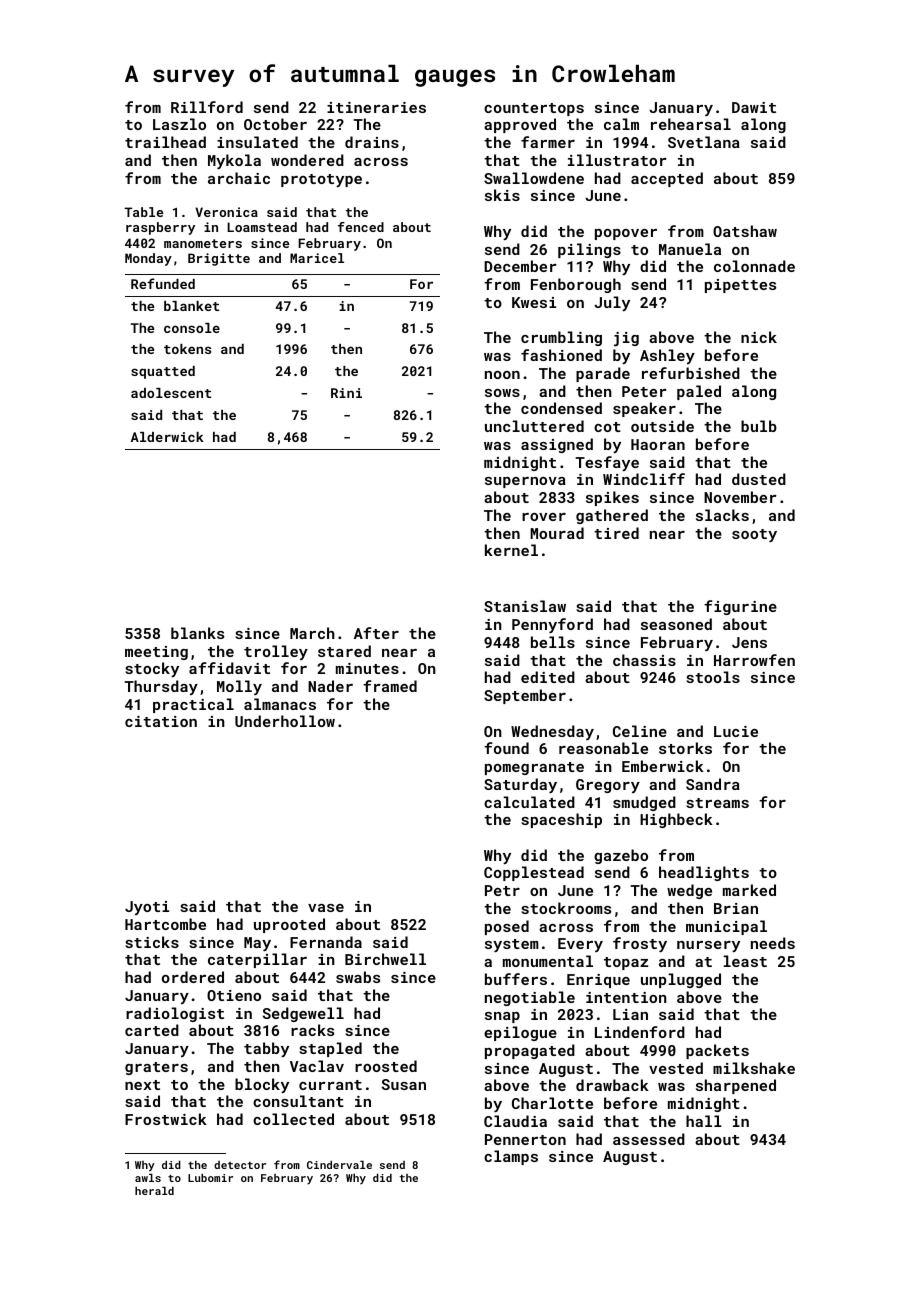 This document has width=924, height=1314. Describe the element at coordinates (754, 107) in the document. I see `Dawit` at that location.
